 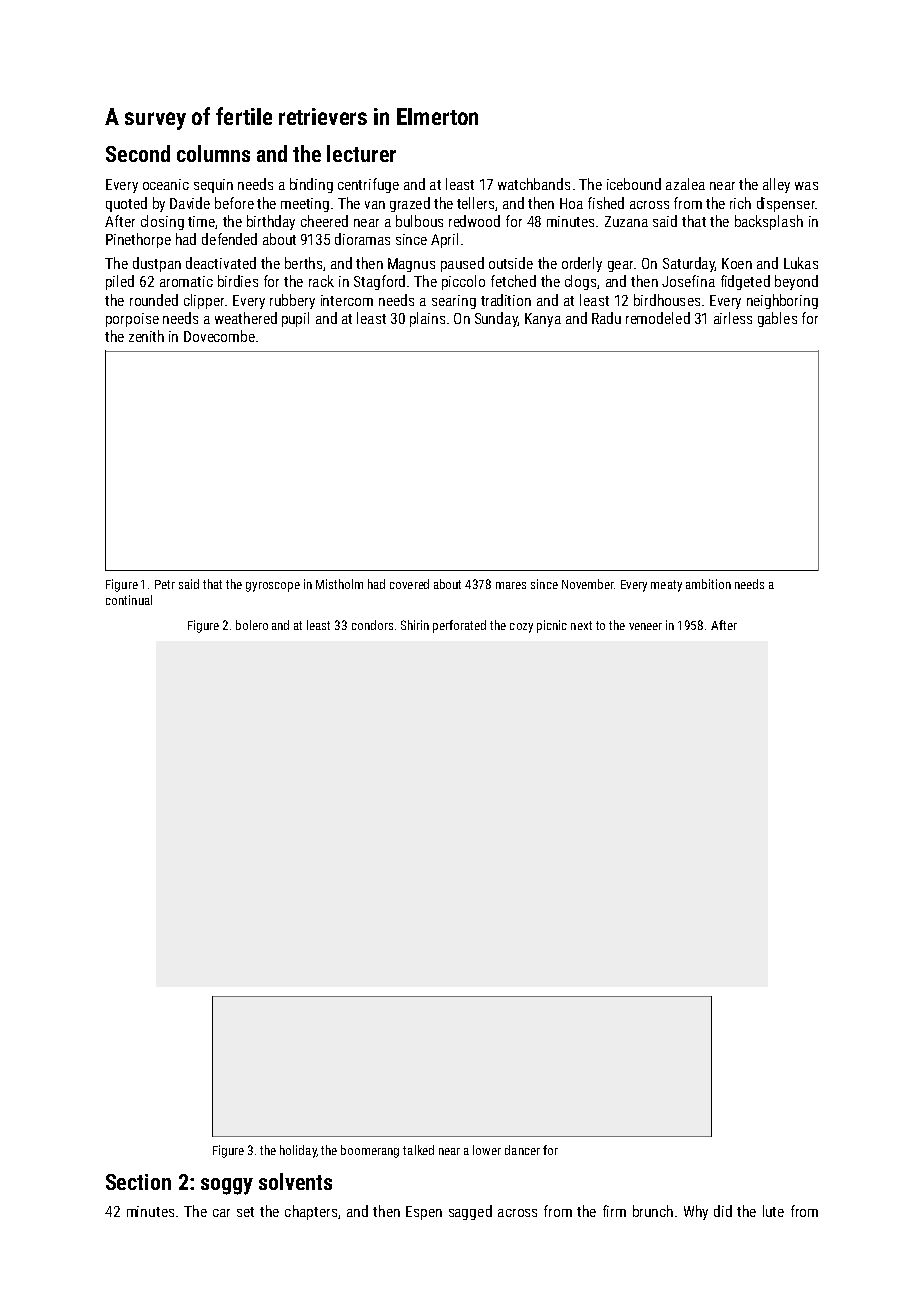 I want to click on veneer, so click(x=645, y=626).
